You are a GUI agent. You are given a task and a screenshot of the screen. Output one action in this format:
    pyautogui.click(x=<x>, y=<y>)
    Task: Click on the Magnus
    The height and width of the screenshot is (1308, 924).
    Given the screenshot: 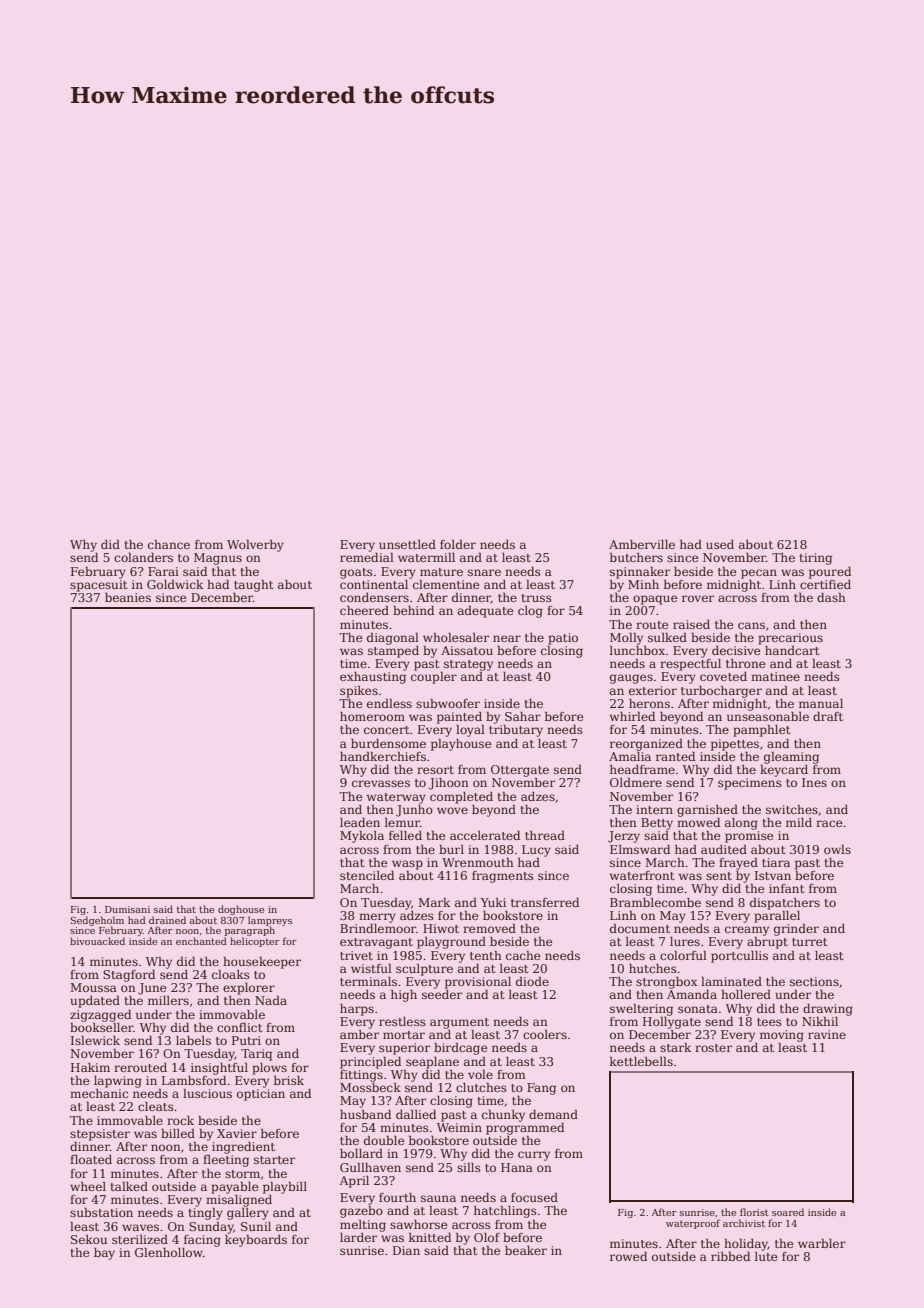 What is the action you would take?
    pyautogui.click(x=218, y=559)
